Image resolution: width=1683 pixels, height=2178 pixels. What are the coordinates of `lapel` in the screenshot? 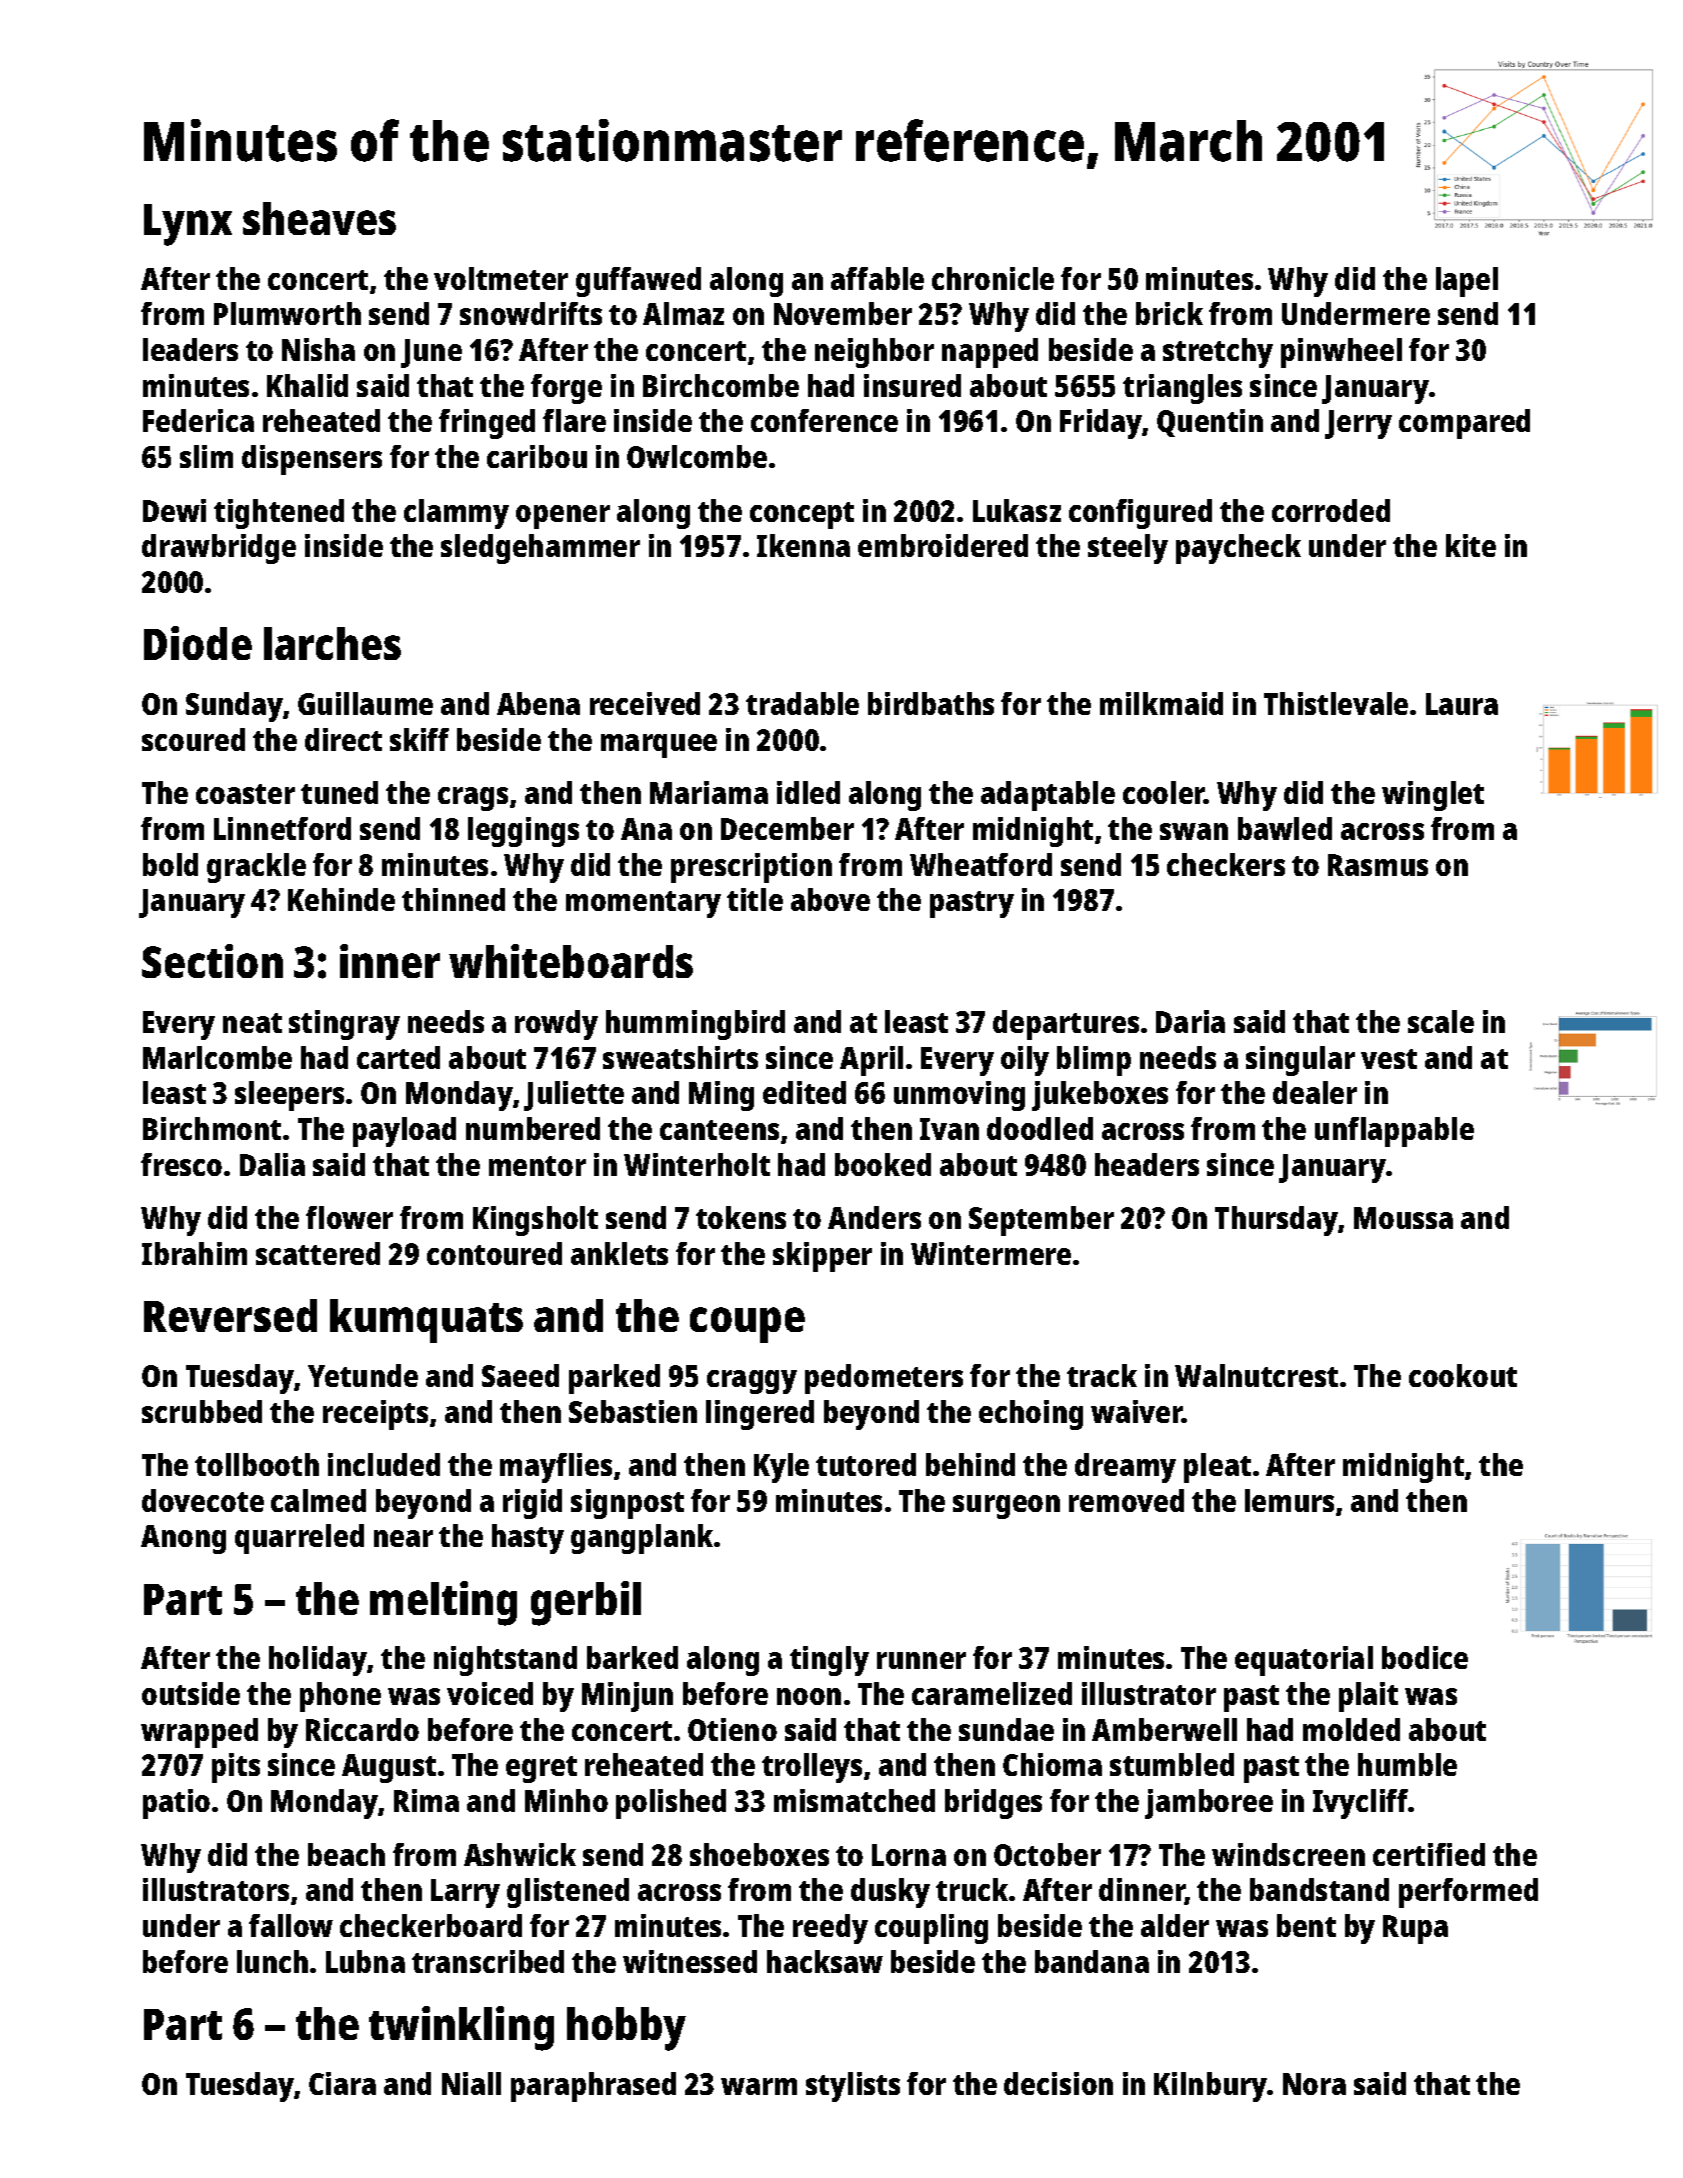 It's located at (1467, 282).
